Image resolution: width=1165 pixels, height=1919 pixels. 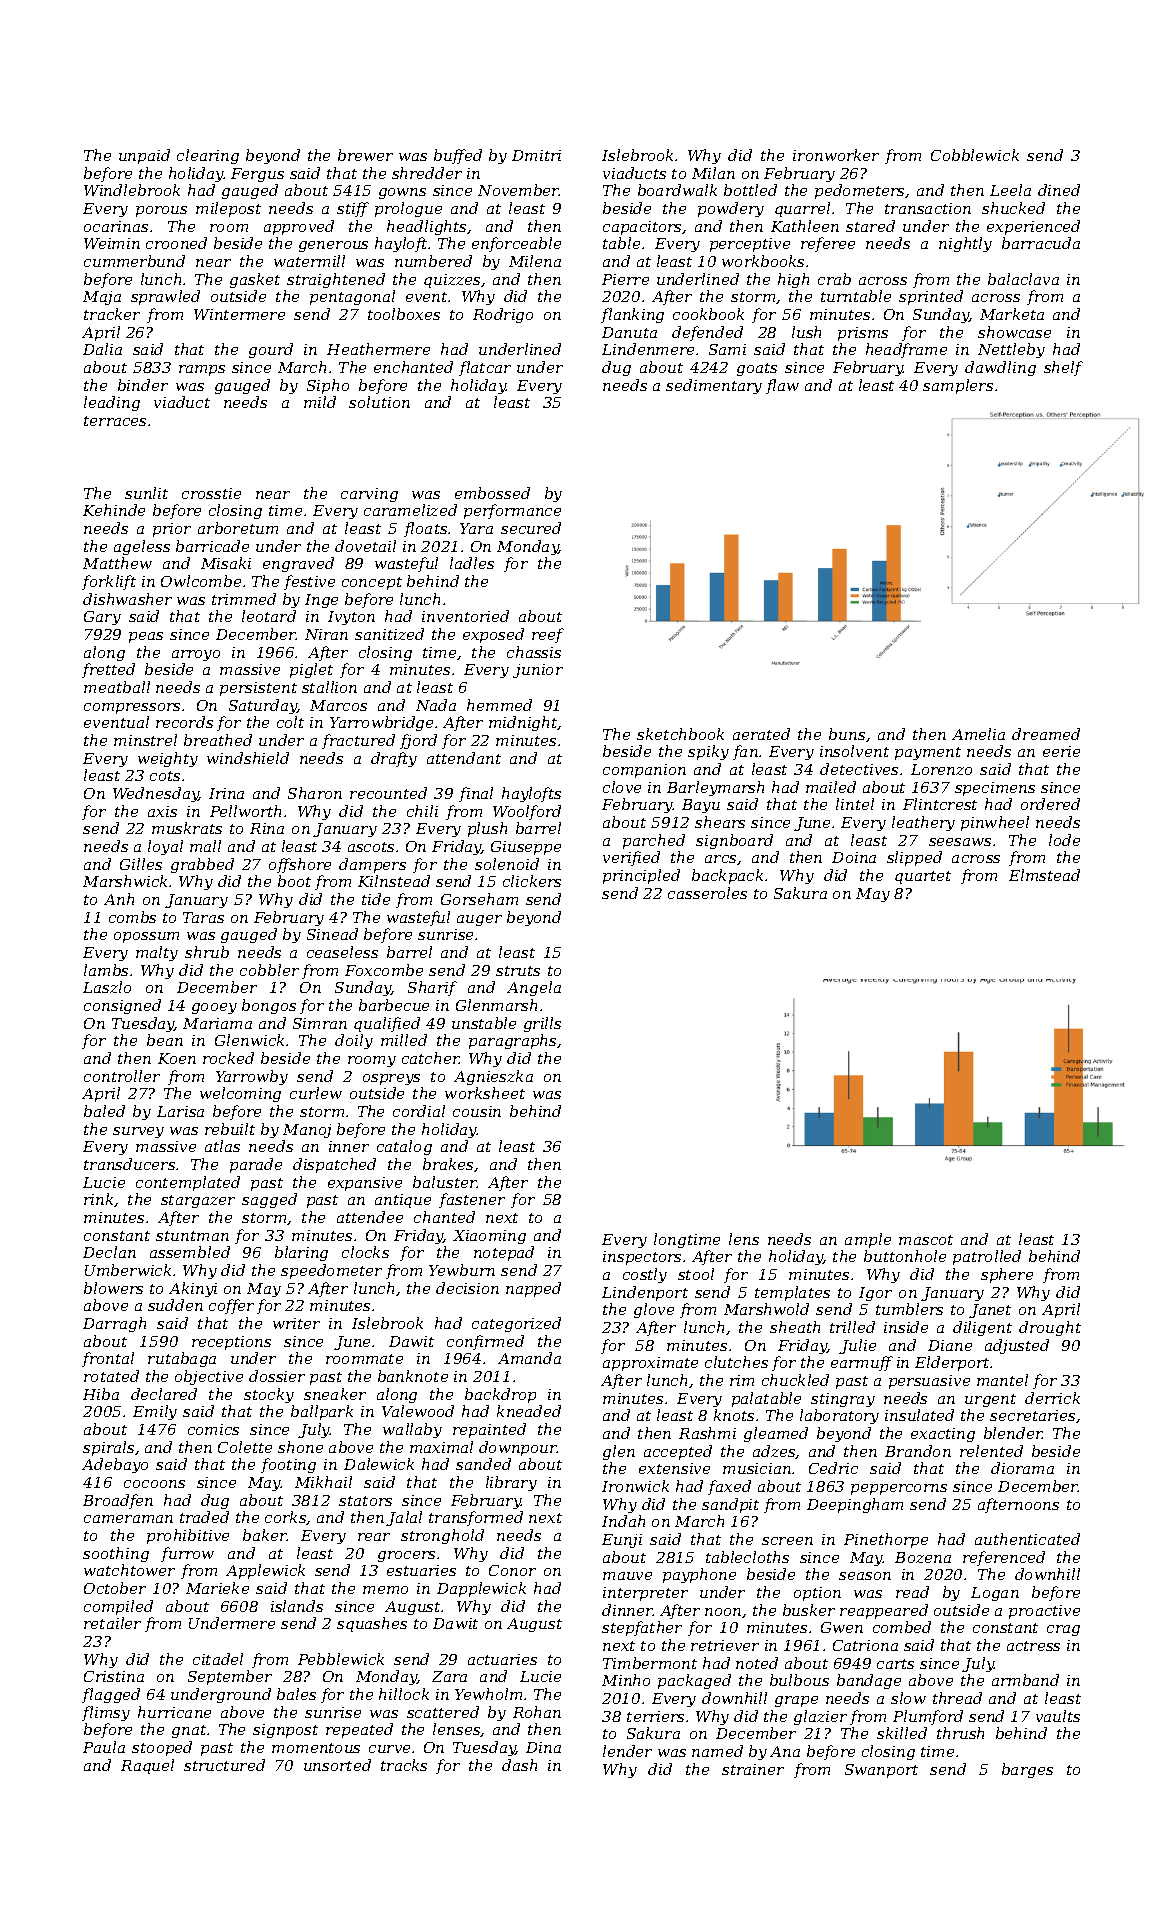 What do you see at coordinates (782, 386) in the page?
I see `flaw` at bounding box center [782, 386].
